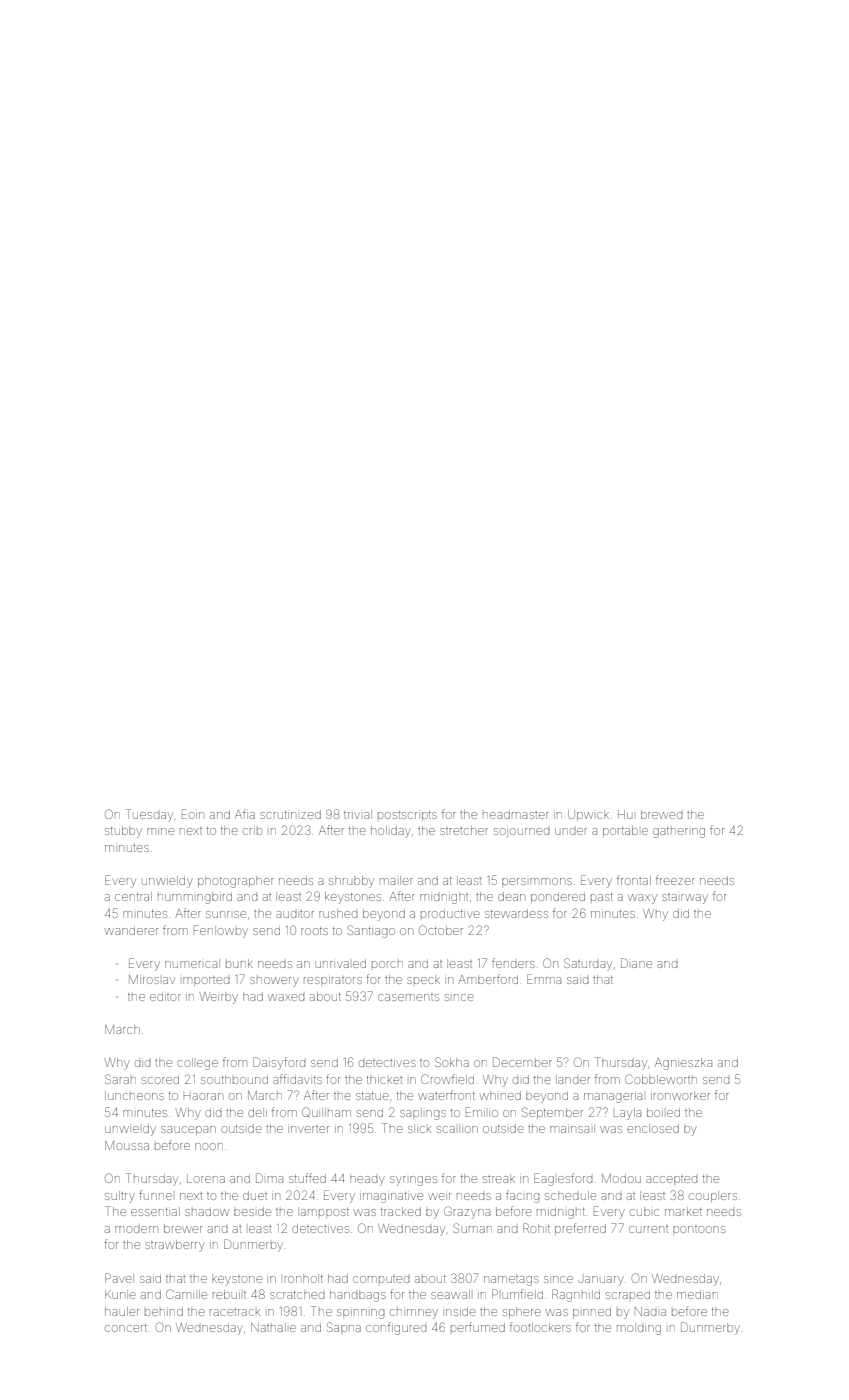 The width and height of the screenshot is (849, 1400). What do you see at coordinates (273, 1327) in the screenshot?
I see `Nathalie` at bounding box center [273, 1327].
